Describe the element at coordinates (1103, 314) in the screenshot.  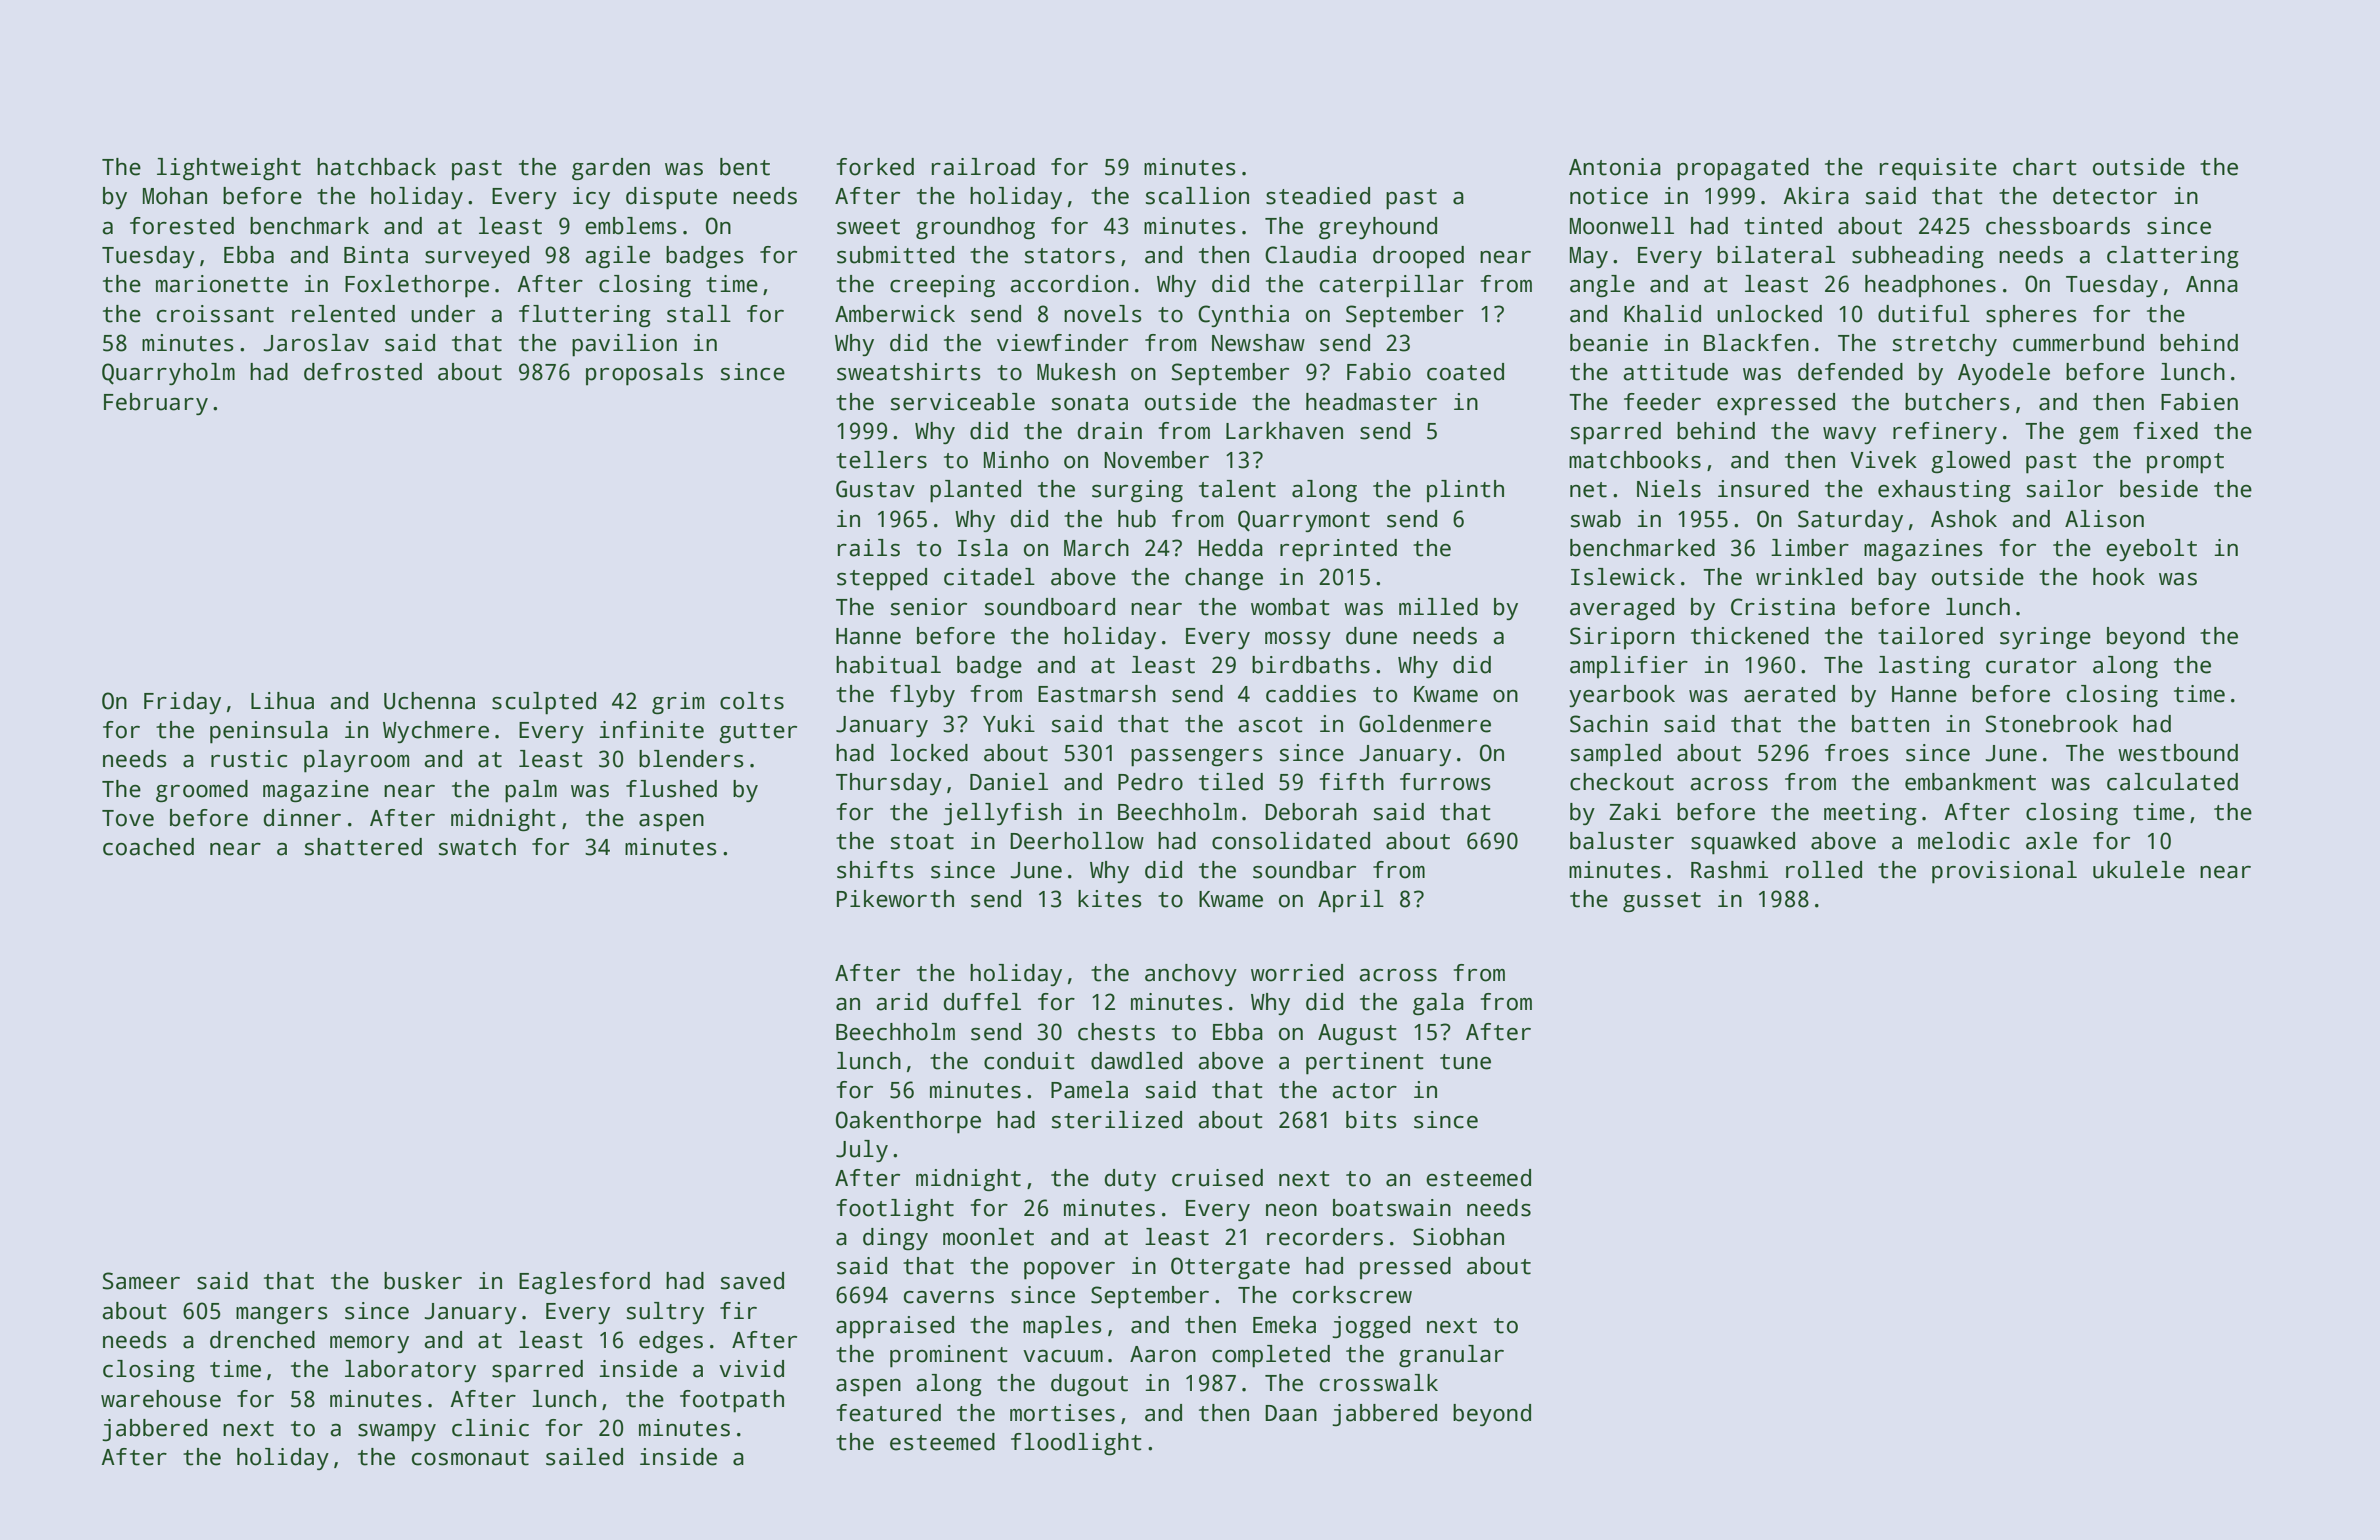
I see `novels` at that location.
